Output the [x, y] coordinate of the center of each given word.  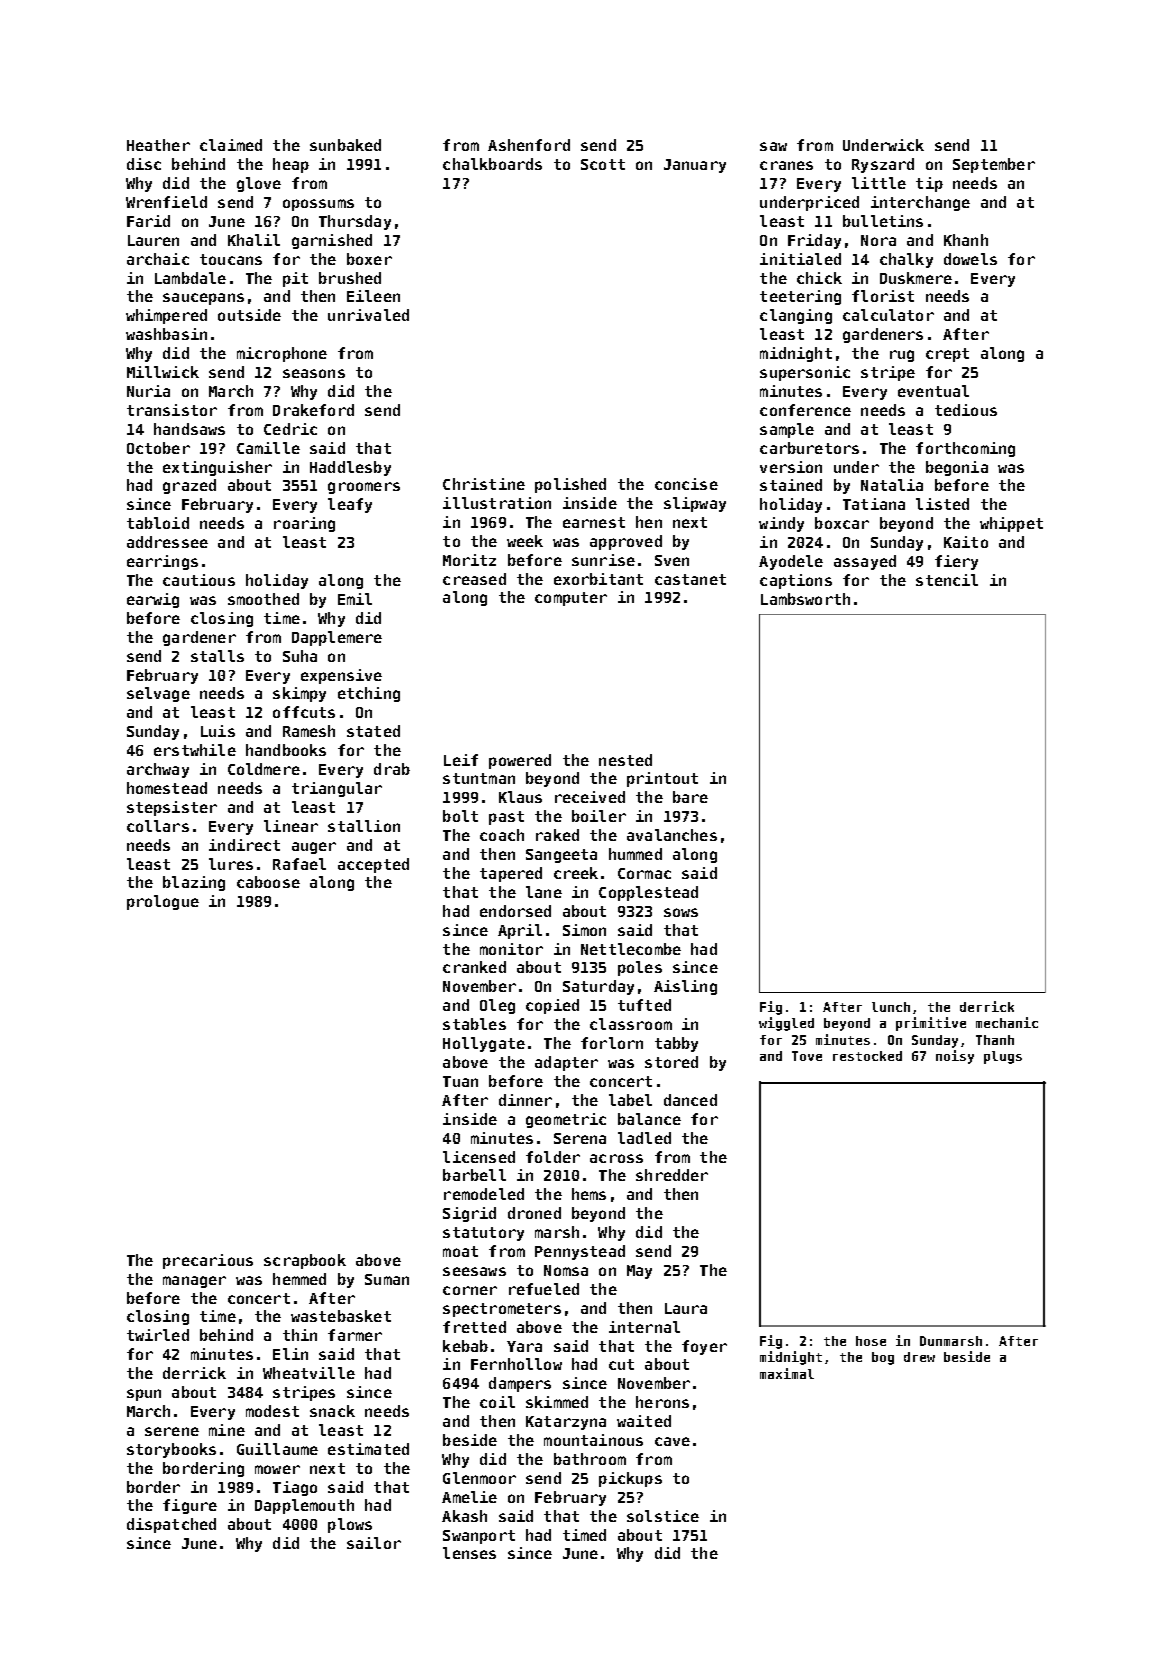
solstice [663, 1516]
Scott [603, 164]
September [994, 165]
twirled [158, 1335]
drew [919, 1357]
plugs [1003, 1057]
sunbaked [345, 145]
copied [552, 1006]
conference [805, 410]
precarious [208, 1261]
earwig [153, 600]
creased [474, 579]
